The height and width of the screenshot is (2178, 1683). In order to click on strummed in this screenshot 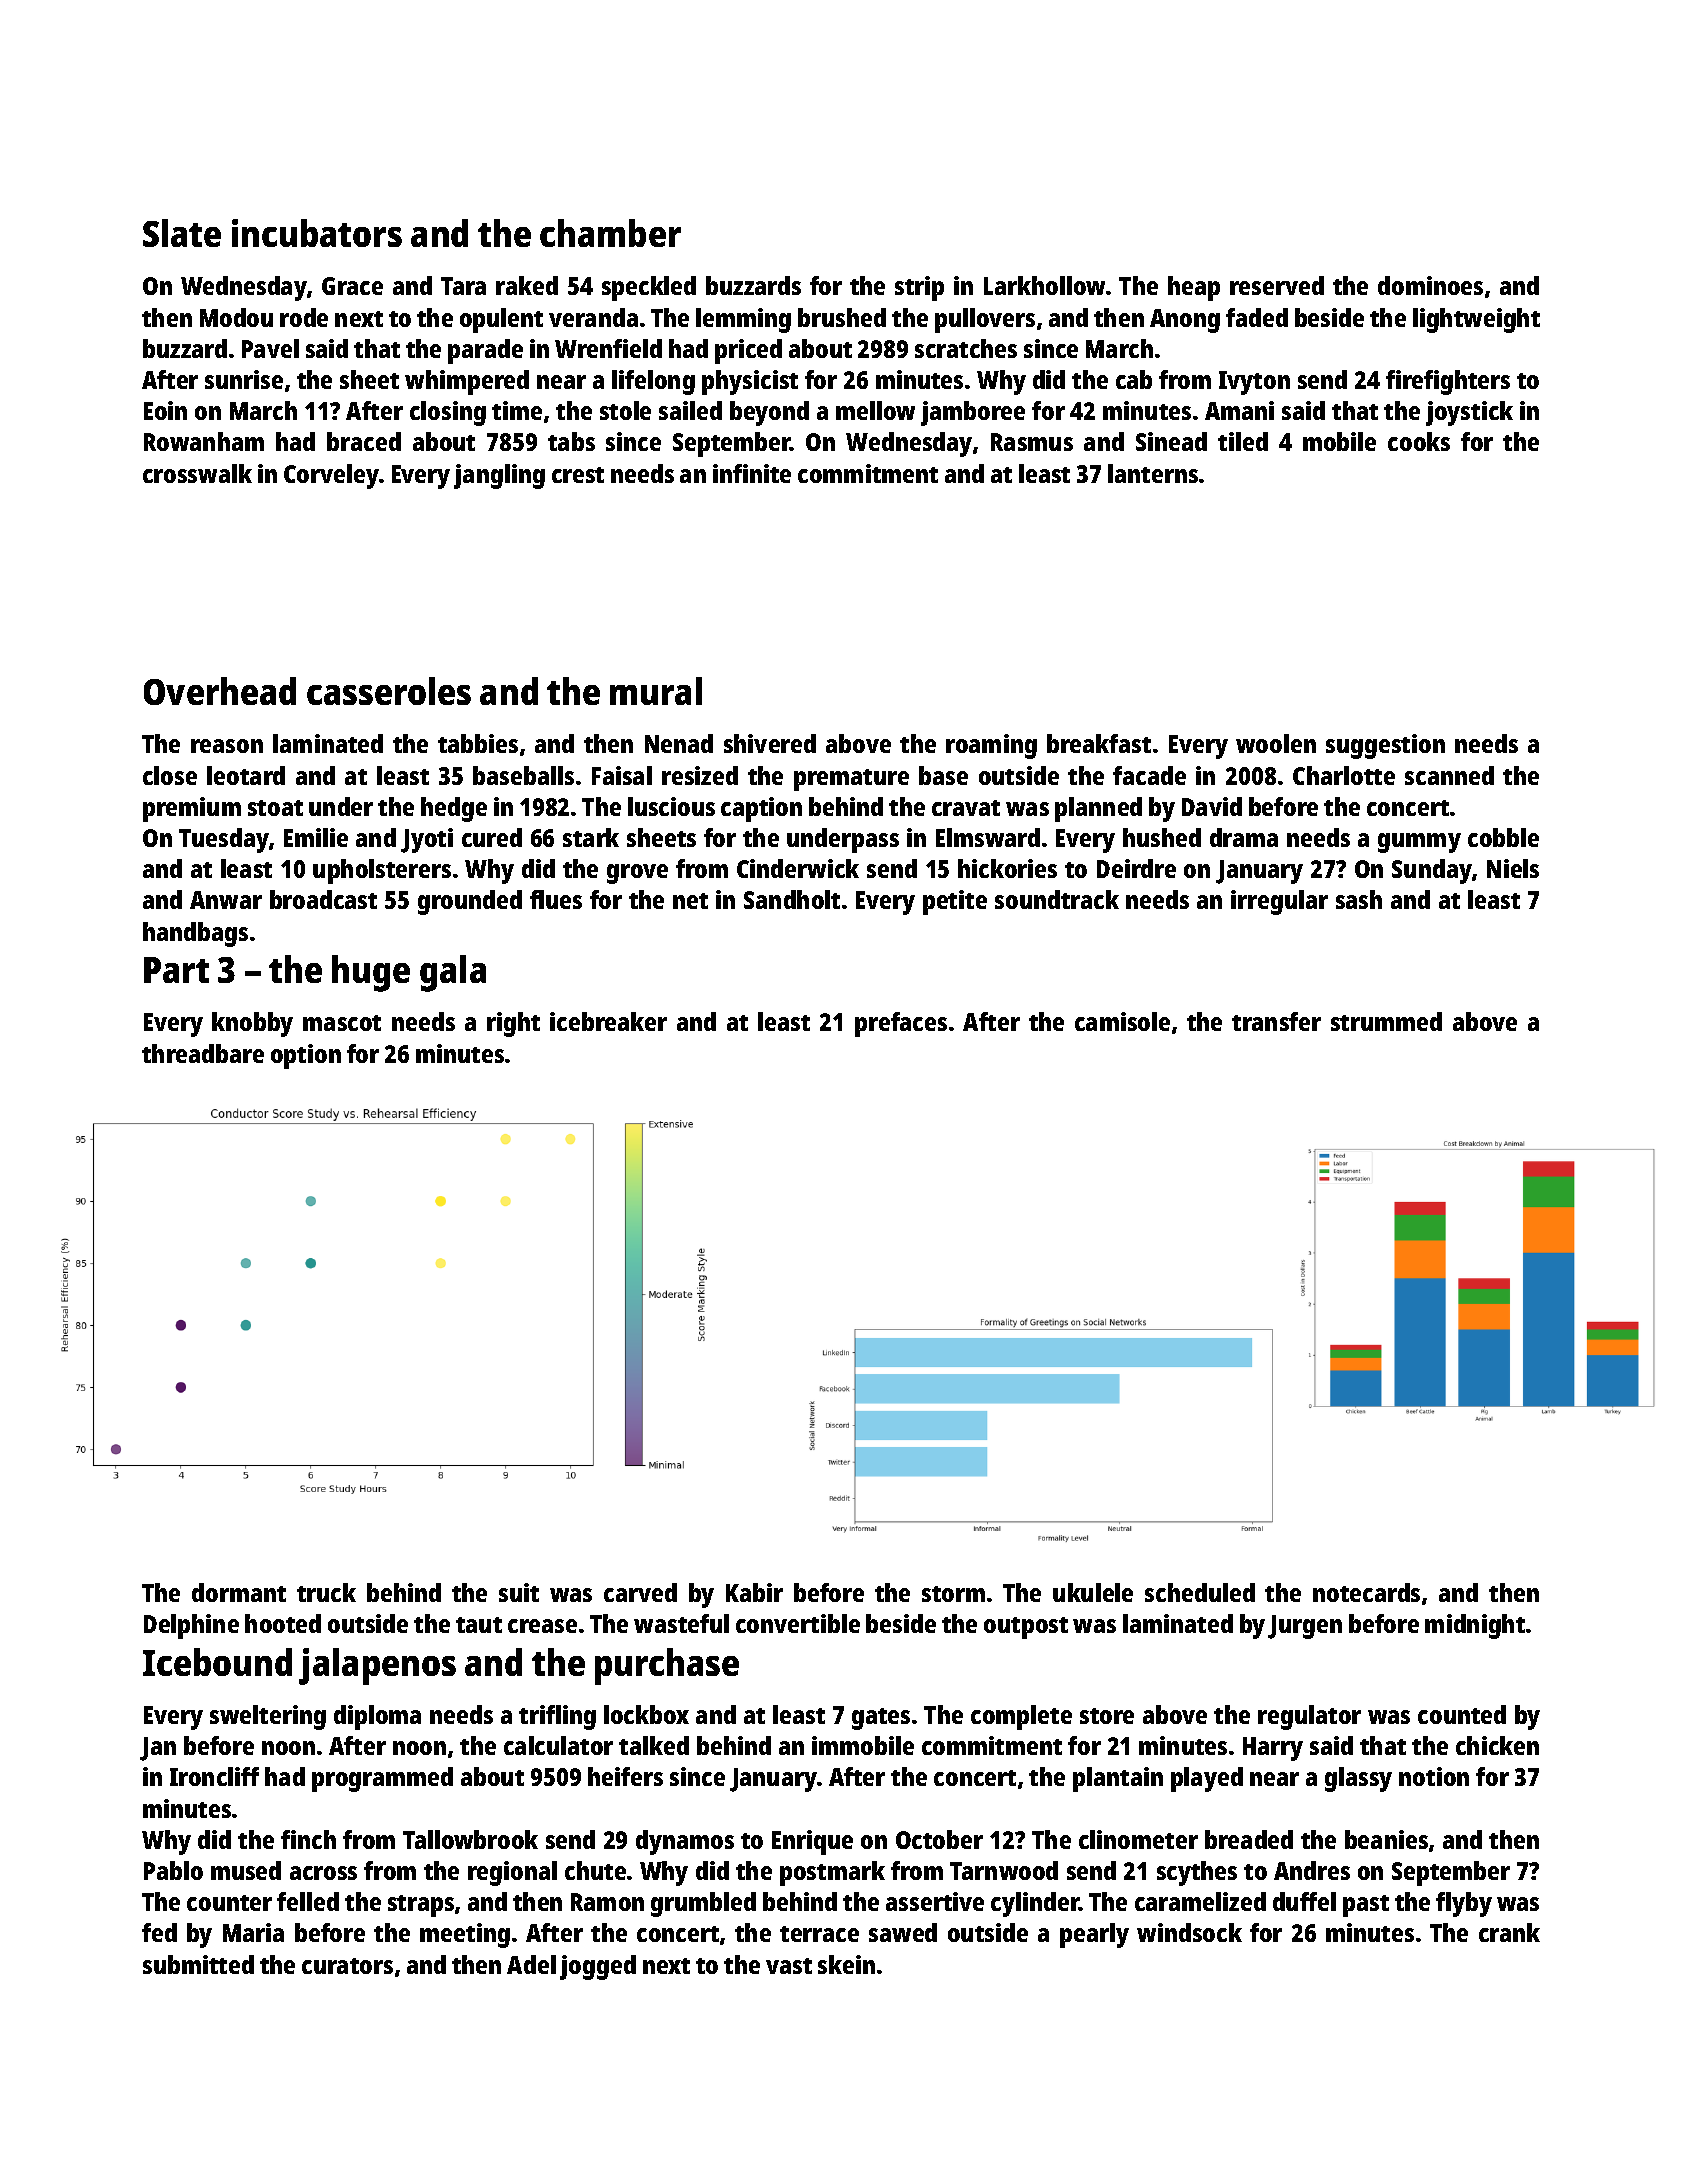, I will do `click(1386, 1021)`.
